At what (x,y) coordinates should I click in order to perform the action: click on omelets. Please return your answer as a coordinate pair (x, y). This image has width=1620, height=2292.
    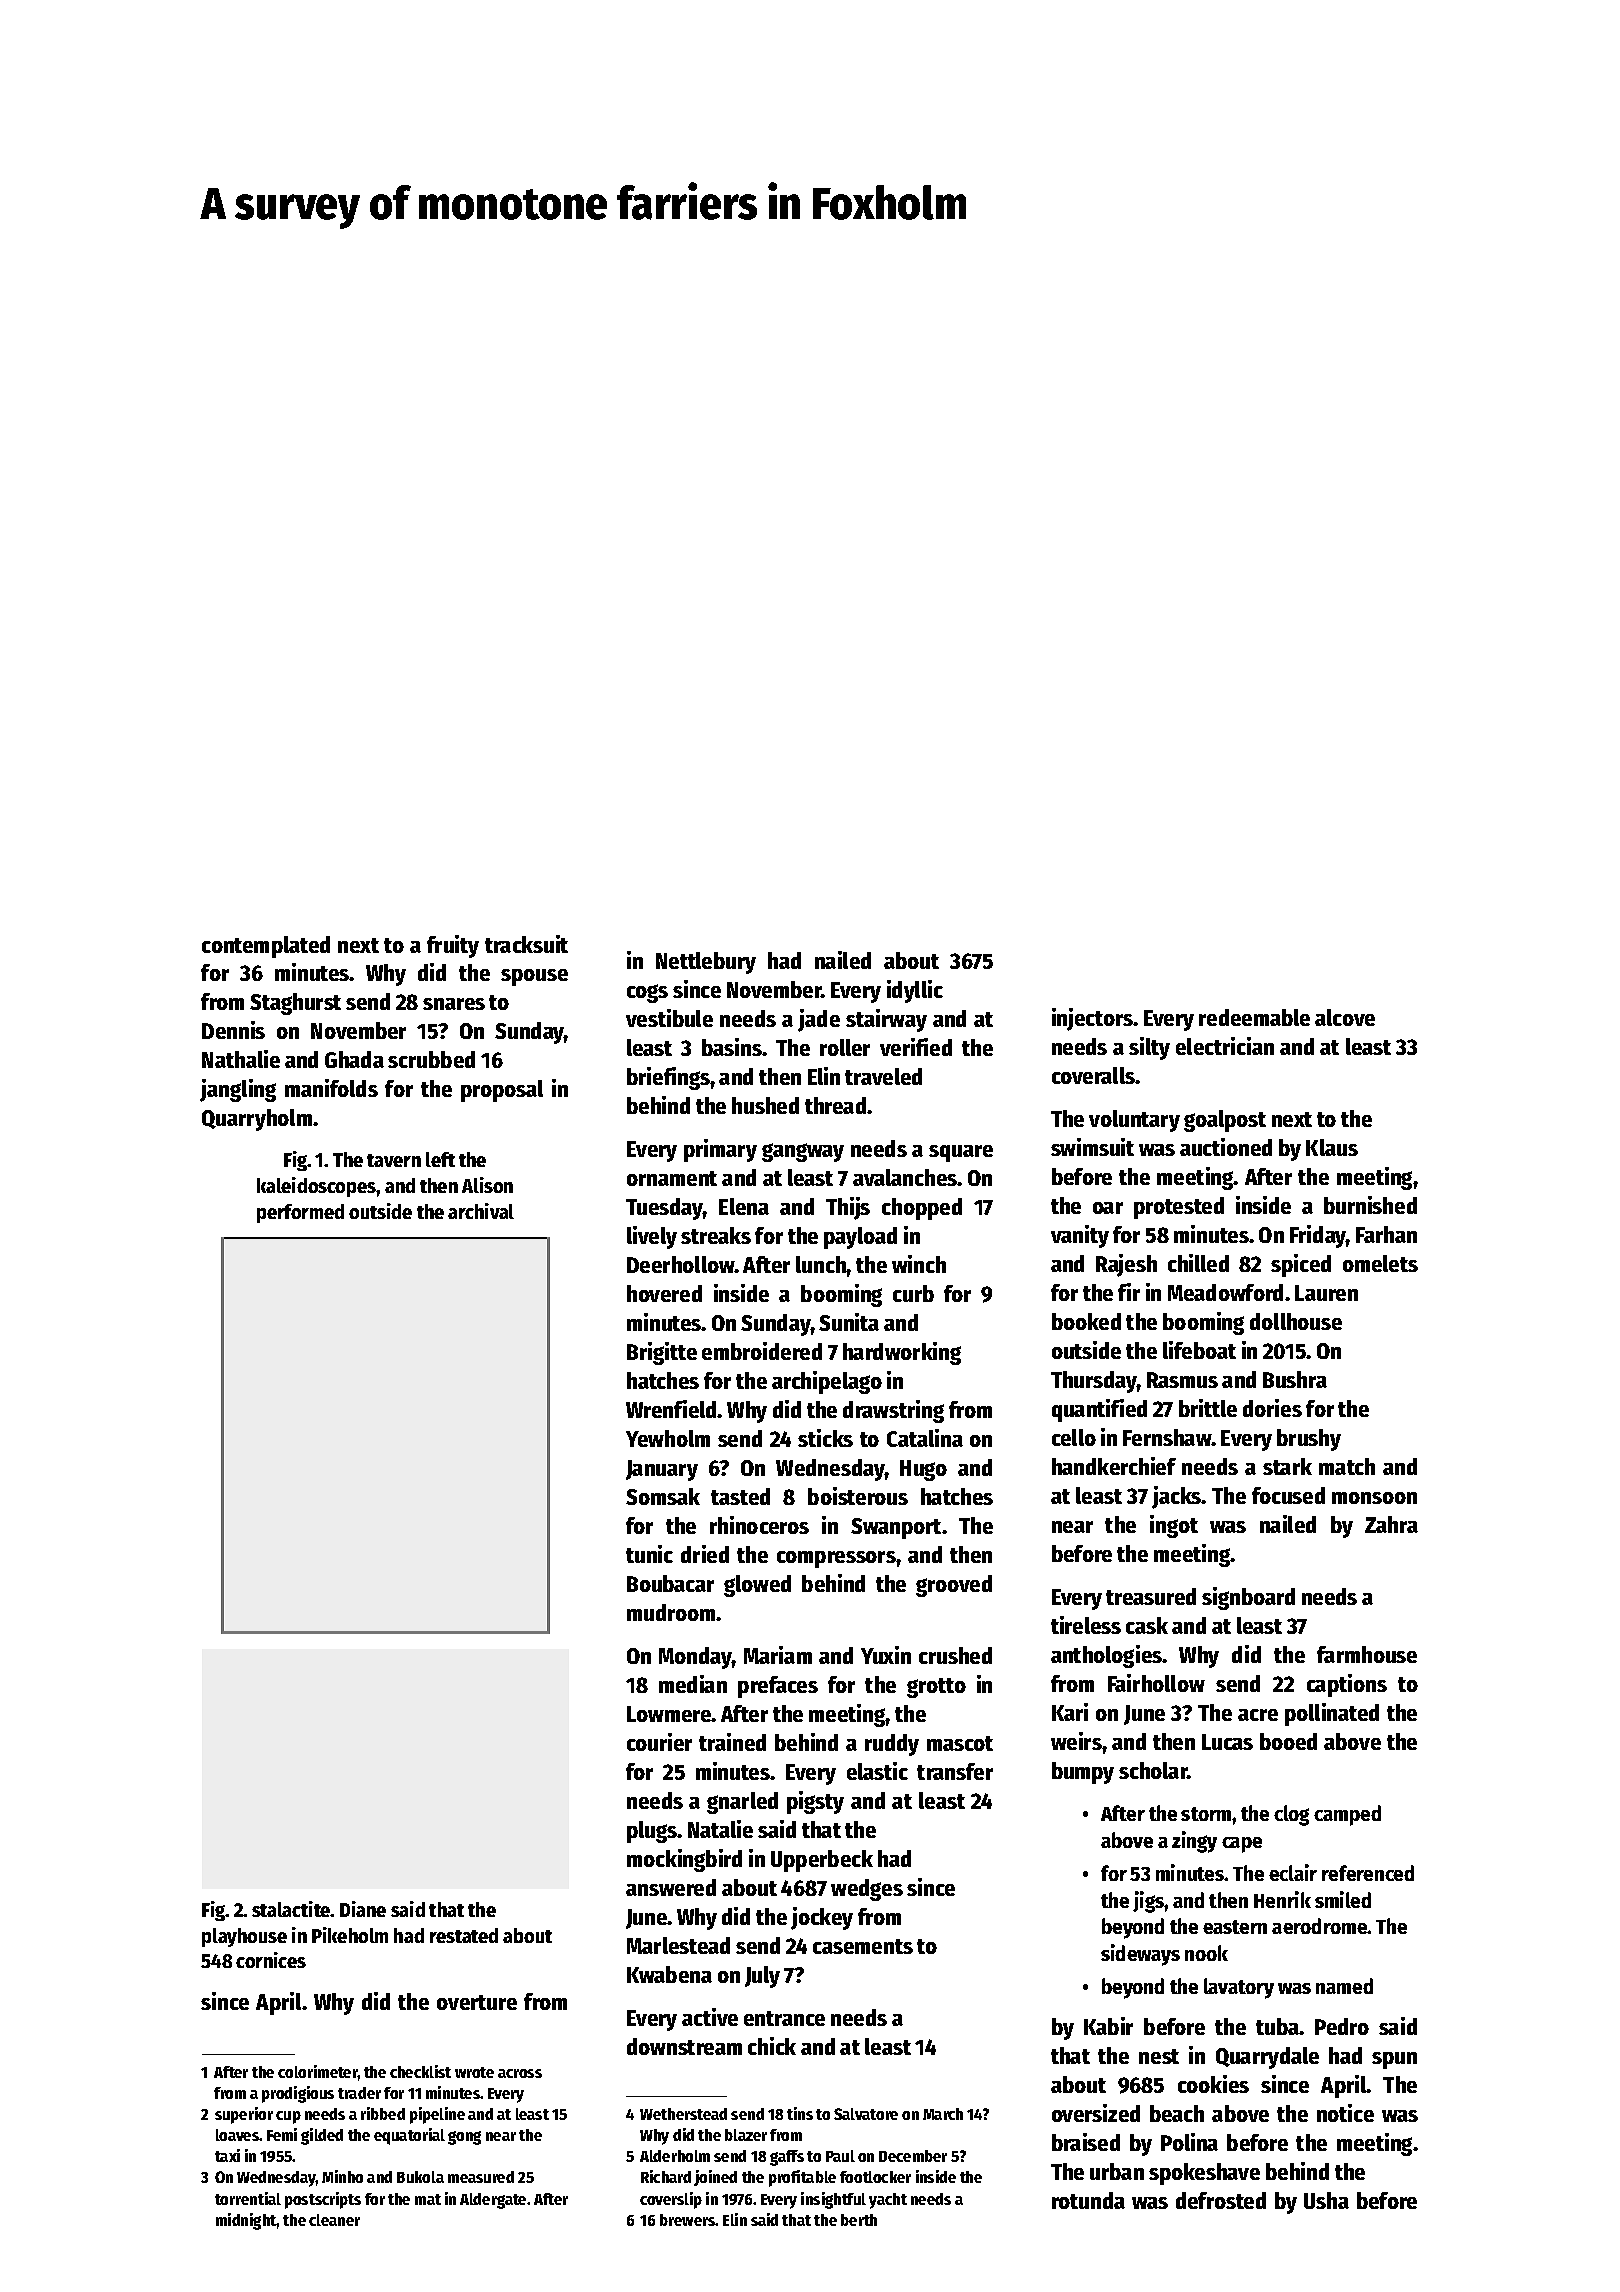
    Looking at the image, I should click on (1380, 1263).
